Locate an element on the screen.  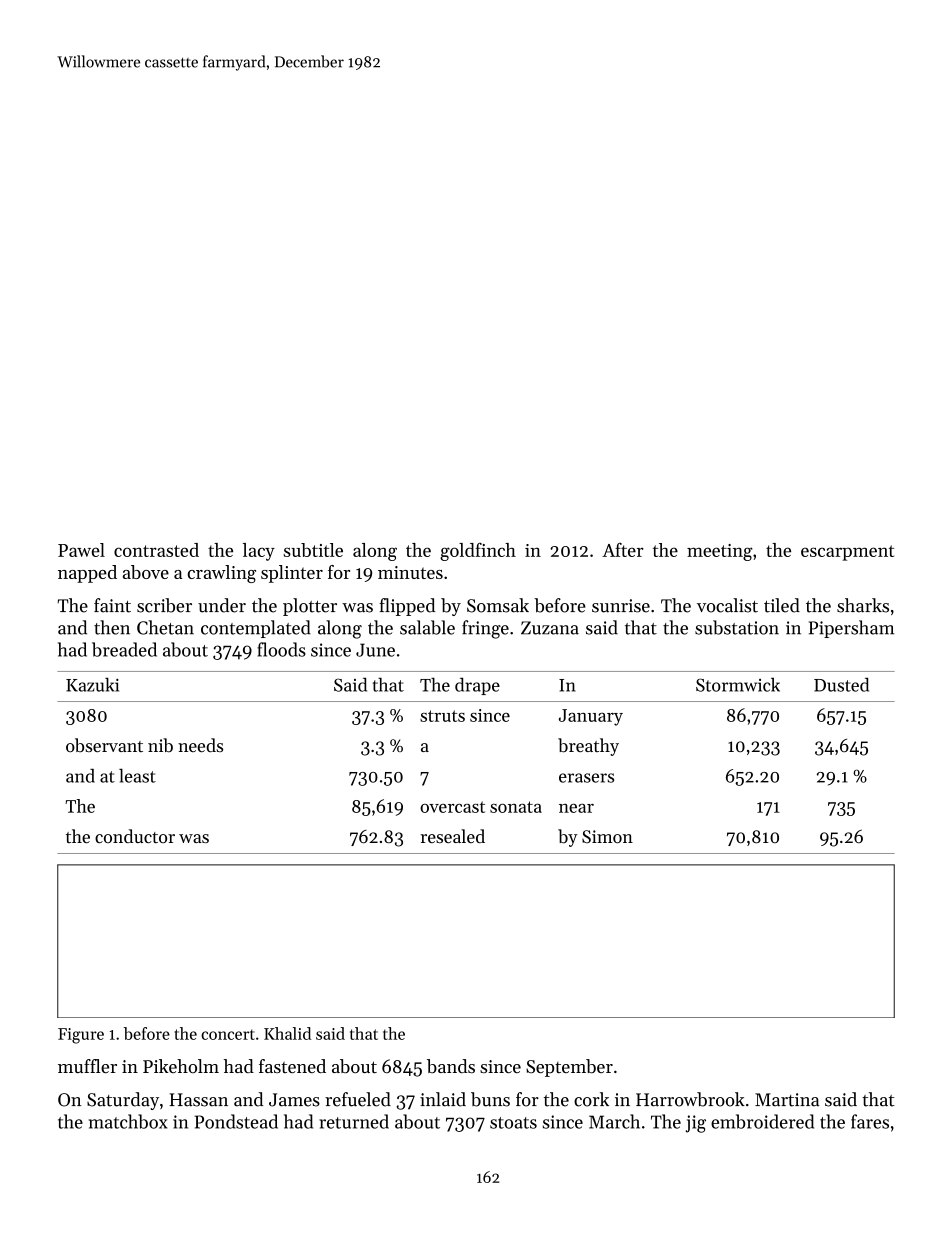
stoats is located at coordinates (513, 1123).
